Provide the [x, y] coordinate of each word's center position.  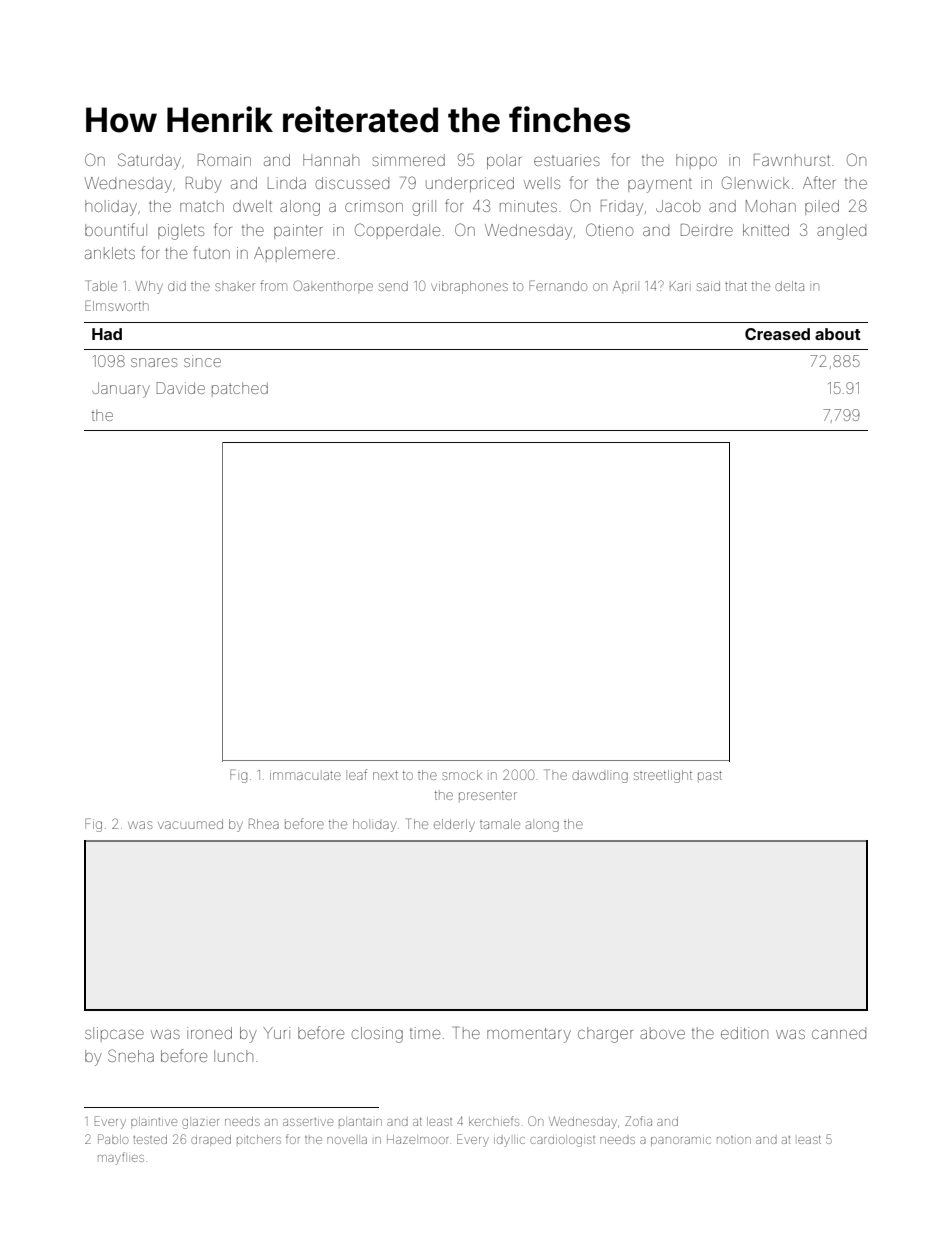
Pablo [113, 1139]
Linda [287, 183]
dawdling [600, 776]
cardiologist [562, 1141]
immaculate [305, 775]
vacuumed [190, 824]
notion [734, 1140]
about [838, 334]
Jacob [678, 206]
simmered [408, 160]
